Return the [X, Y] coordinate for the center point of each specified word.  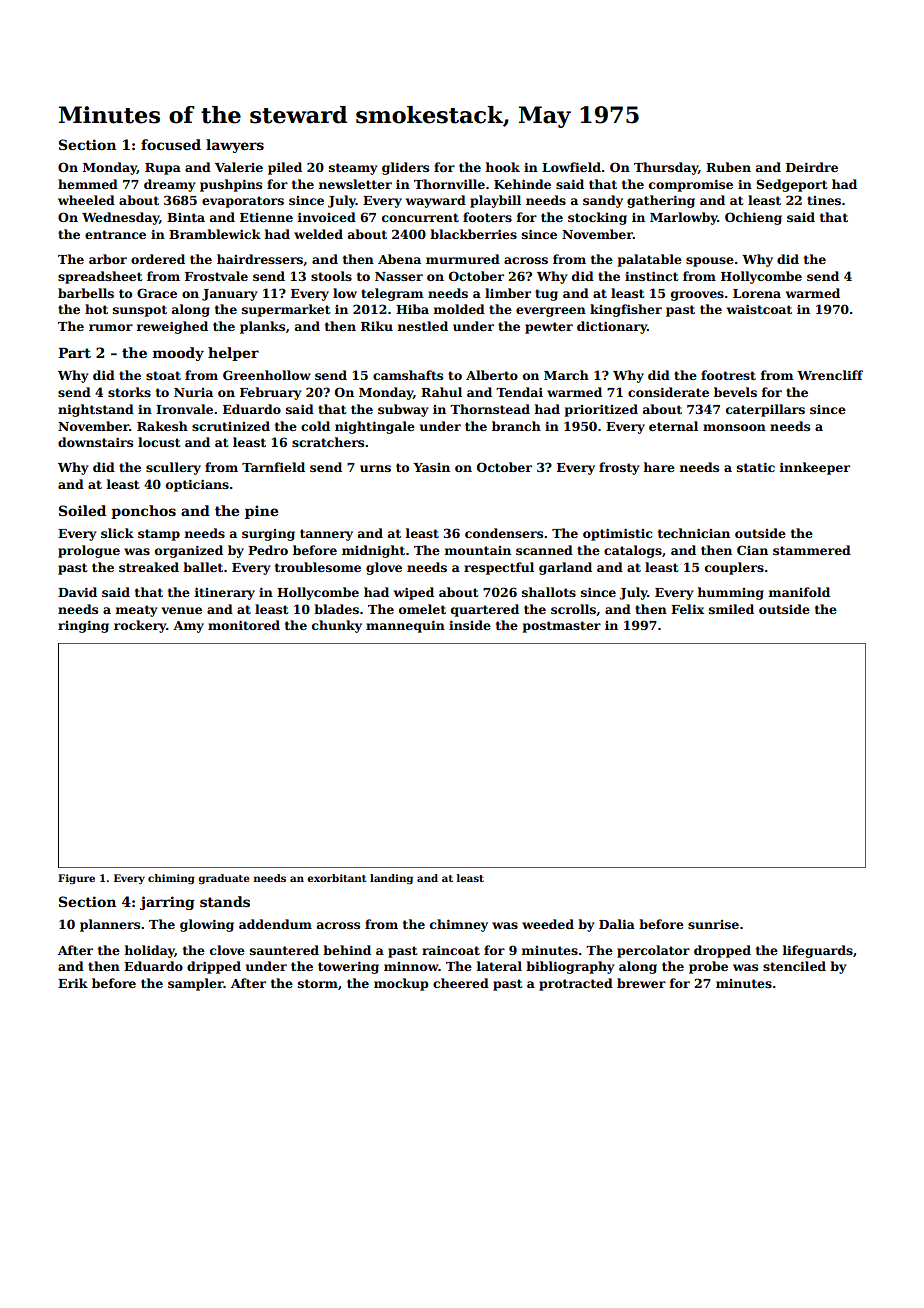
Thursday [666, 168]
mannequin [405, 626]
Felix [687, 609]
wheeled [86, 200]
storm [318, 983]
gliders [405, 168]
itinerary [225, 593]
